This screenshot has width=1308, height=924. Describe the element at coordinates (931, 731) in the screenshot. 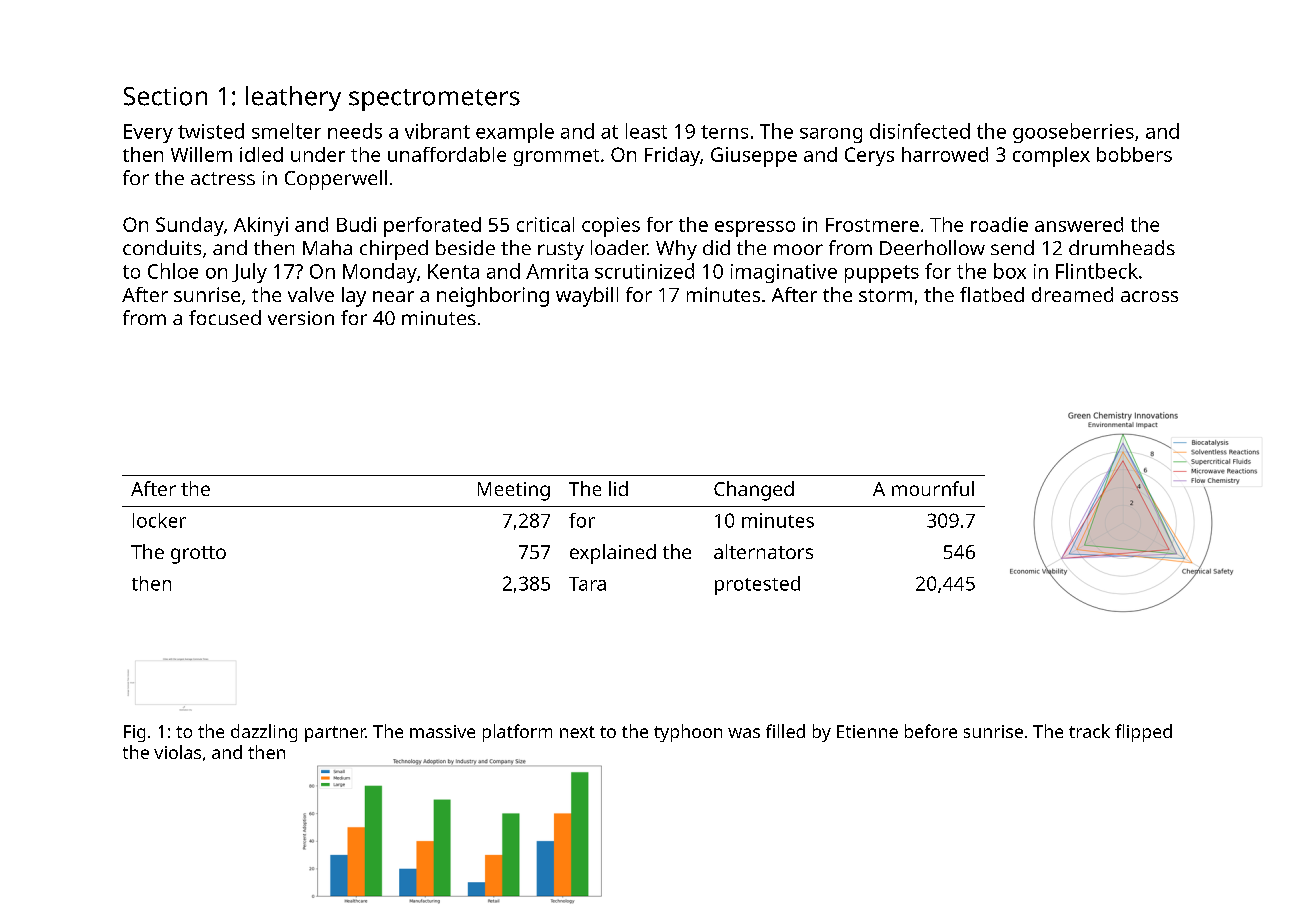

I see `before` at that location.
